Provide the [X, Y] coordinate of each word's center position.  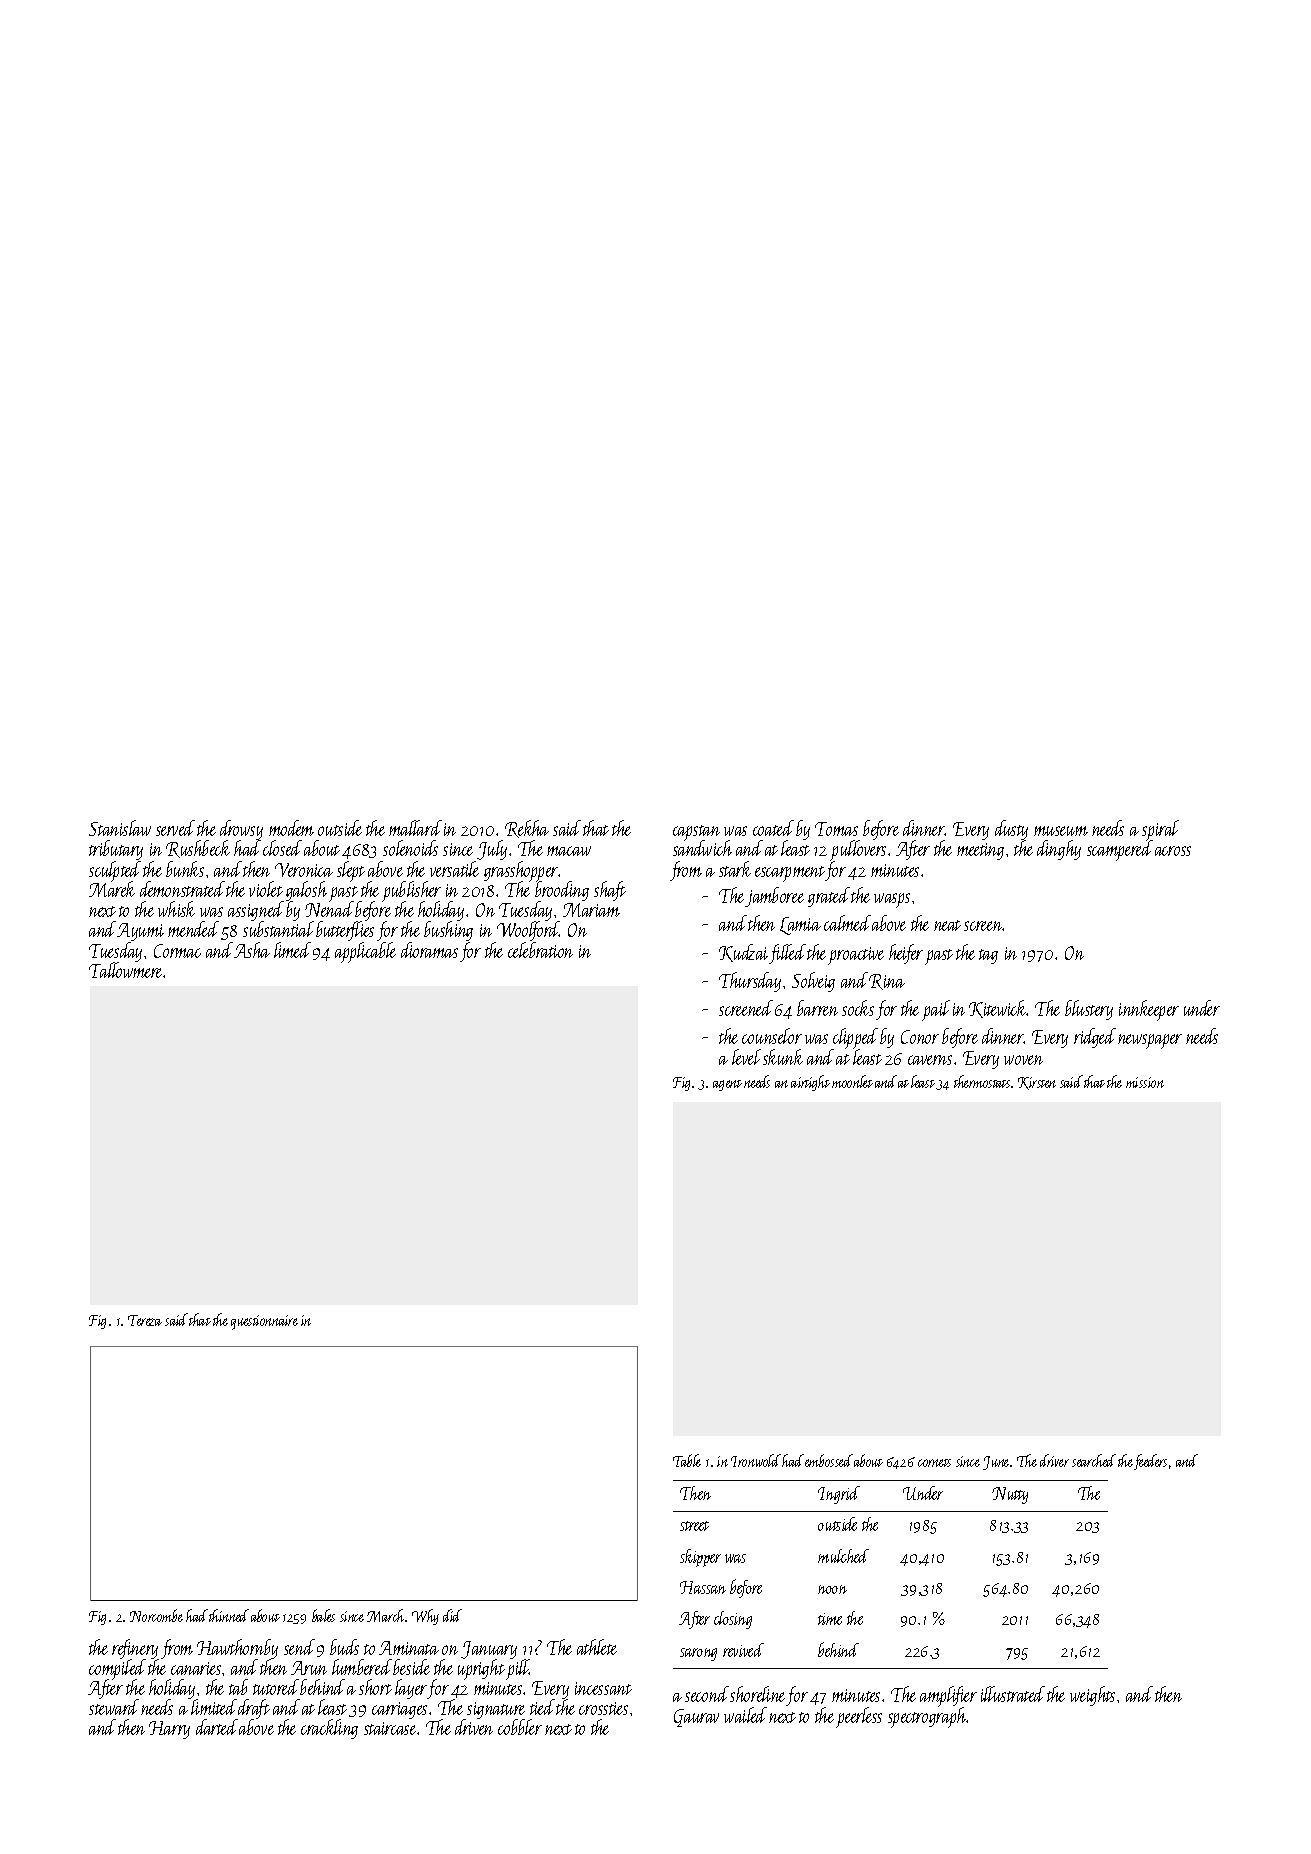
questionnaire [264, 1322]
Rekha [527, 829]
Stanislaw [120, 828]
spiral [1160, 830]
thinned [229, 1615]
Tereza [145, 1320]
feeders [1150, 1462]
